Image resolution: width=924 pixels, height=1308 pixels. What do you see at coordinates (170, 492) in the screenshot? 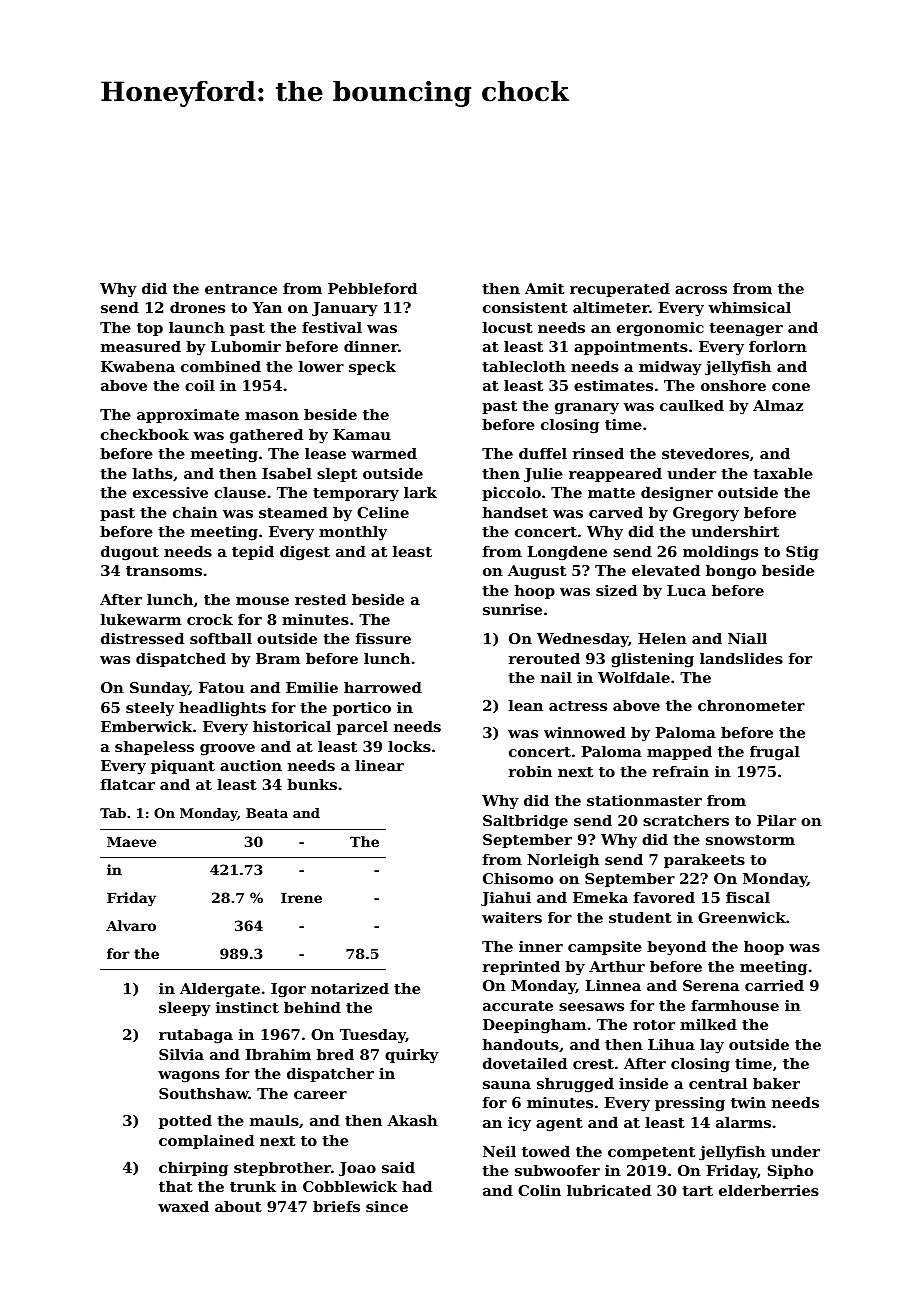
I see `excessive` at bounding box center [170, 492].
